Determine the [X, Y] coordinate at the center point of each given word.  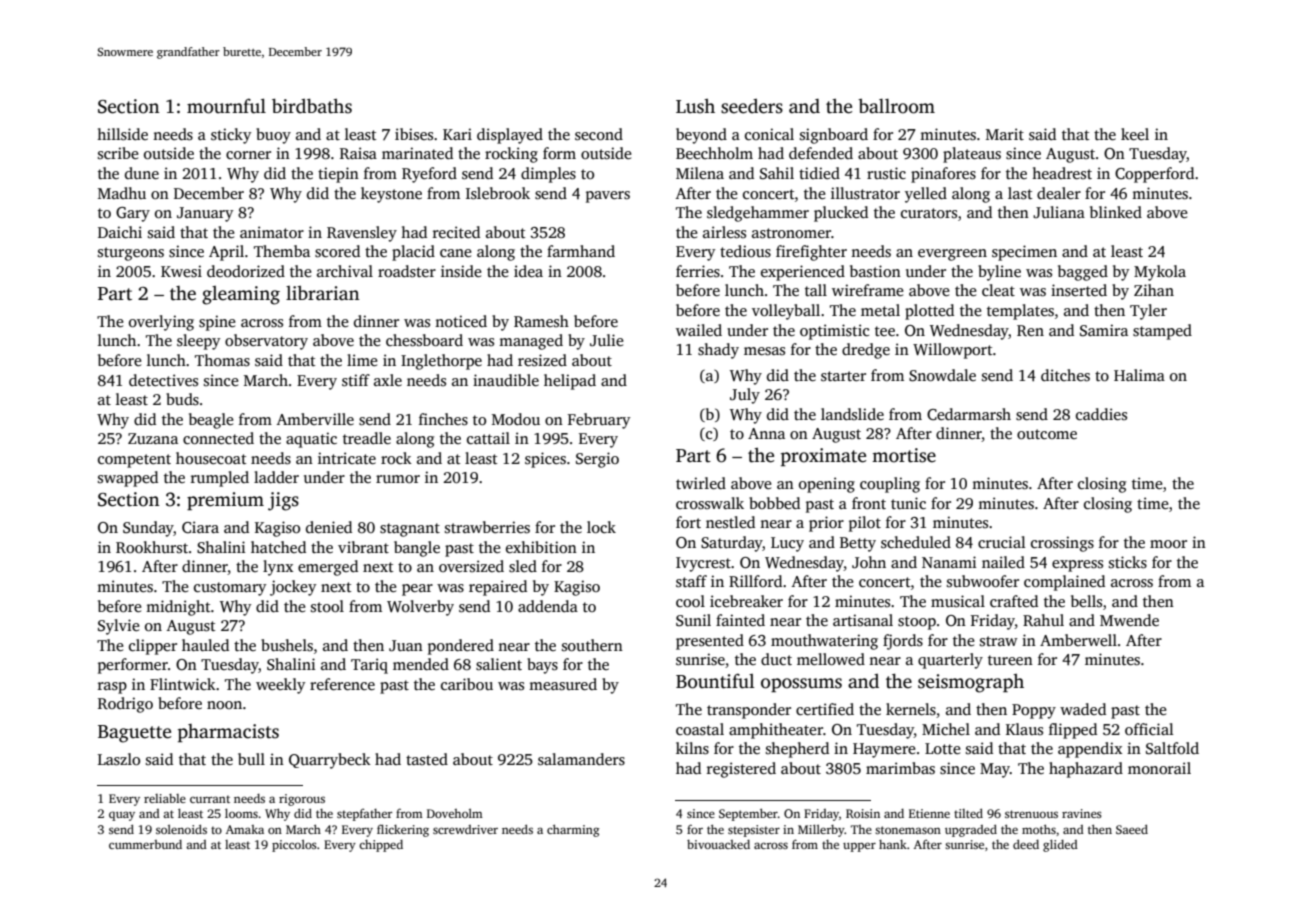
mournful [226, 106]
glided [1060, 845]
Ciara [200, 527]
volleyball [786, 312]
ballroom [896, 106]
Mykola [1160, 273]
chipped [381, 846]
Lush [695, 106]
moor [1168, 544]
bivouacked [718, 844]
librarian [322, 293]
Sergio [597, 460]
